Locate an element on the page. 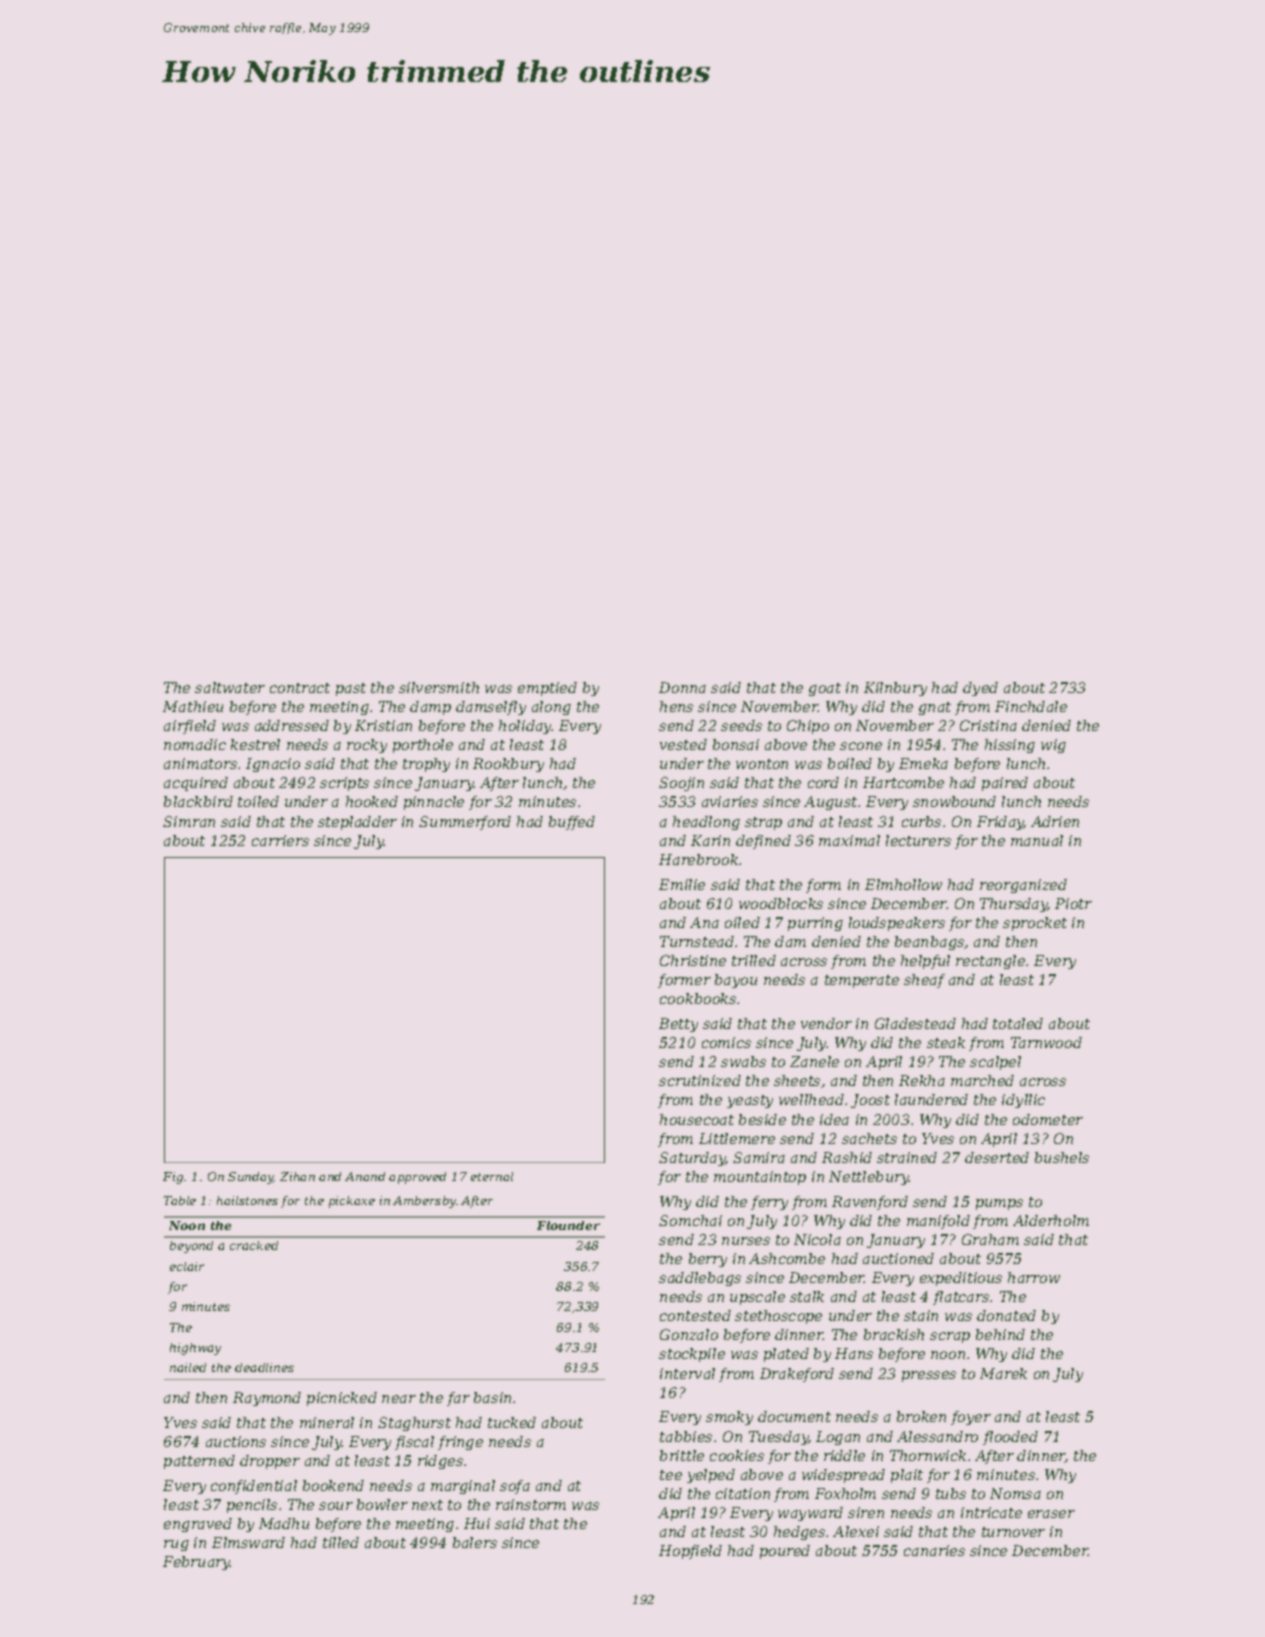 This image has width=1265, height=1637. carriers is located at coordinates (280, 840).
